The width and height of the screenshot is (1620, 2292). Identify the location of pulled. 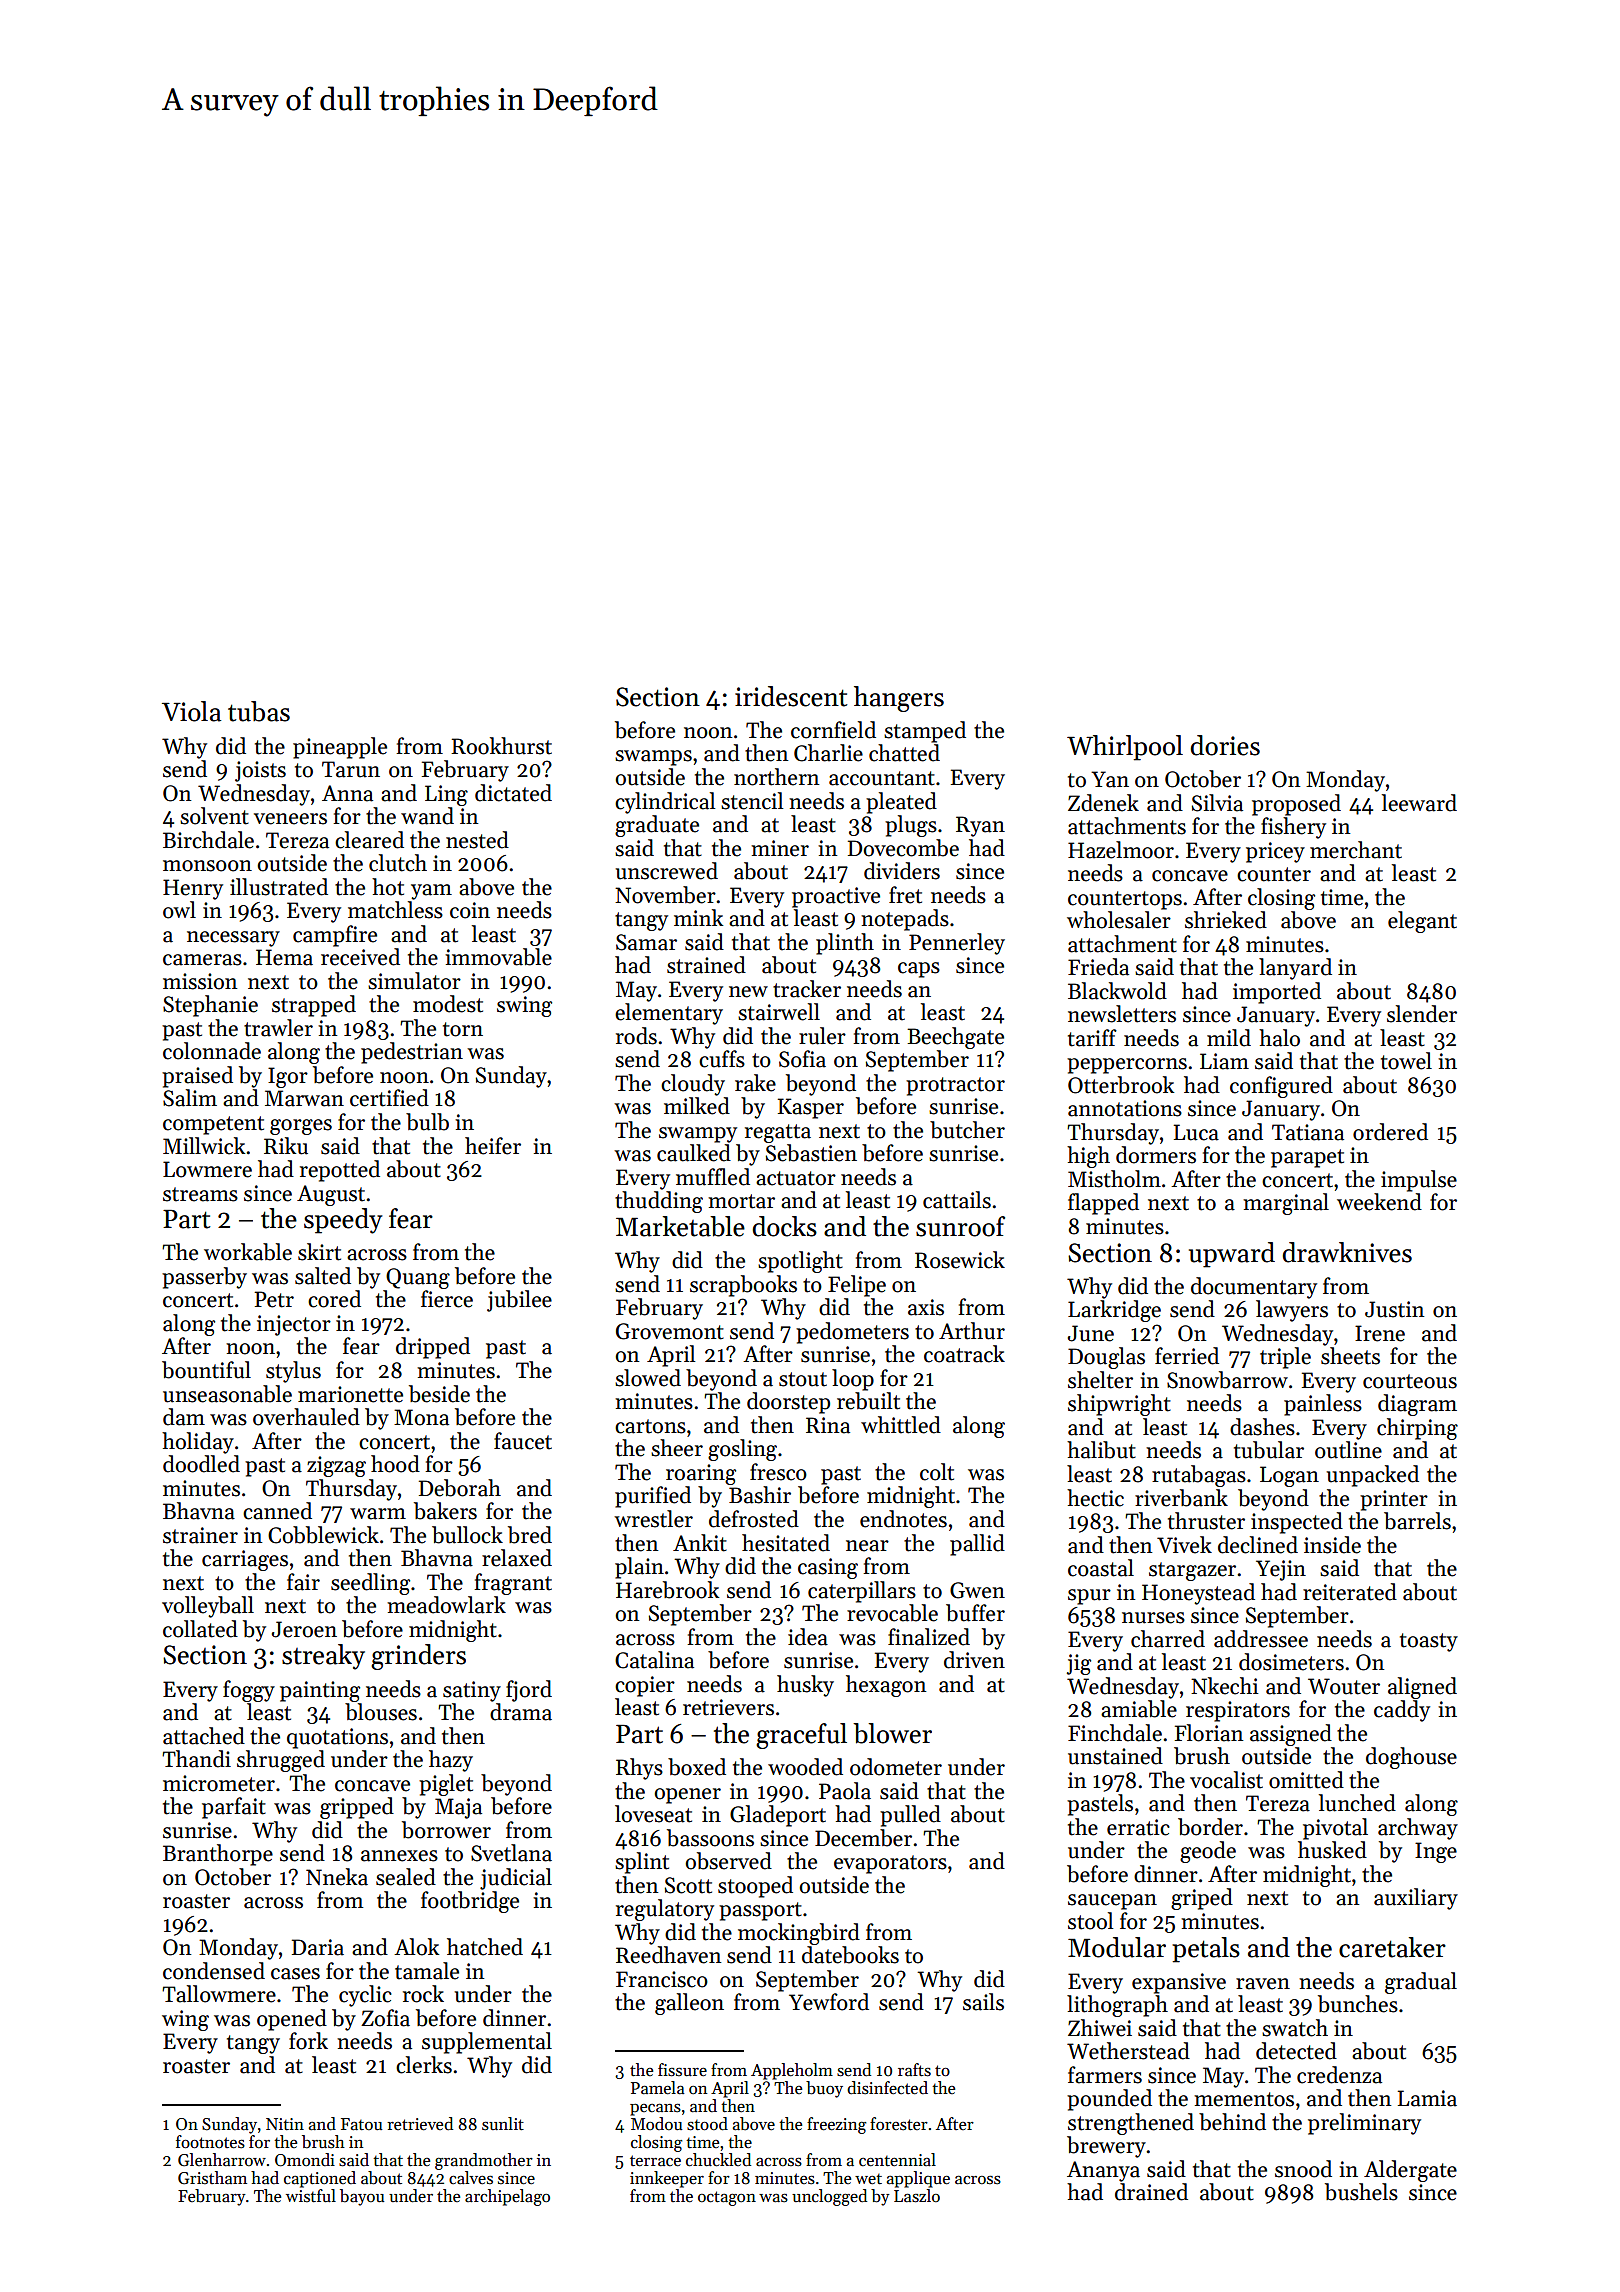
(910, 1816).
